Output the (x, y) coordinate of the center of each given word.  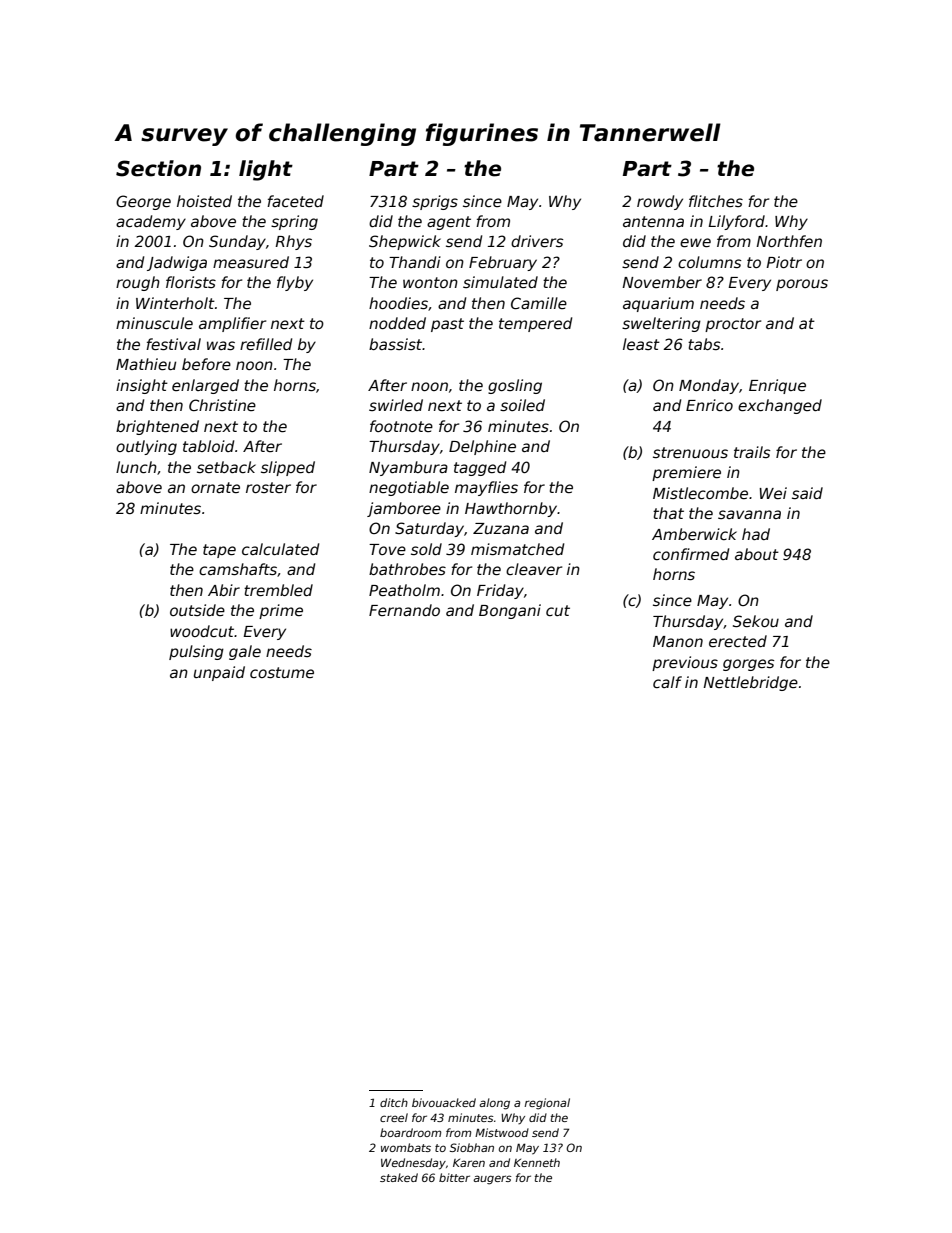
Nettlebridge (750, 683)
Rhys (293, 242)
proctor (733, 325)
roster (268, 487)
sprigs (435, 202)
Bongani (510, 611)
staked (399, 1177)
